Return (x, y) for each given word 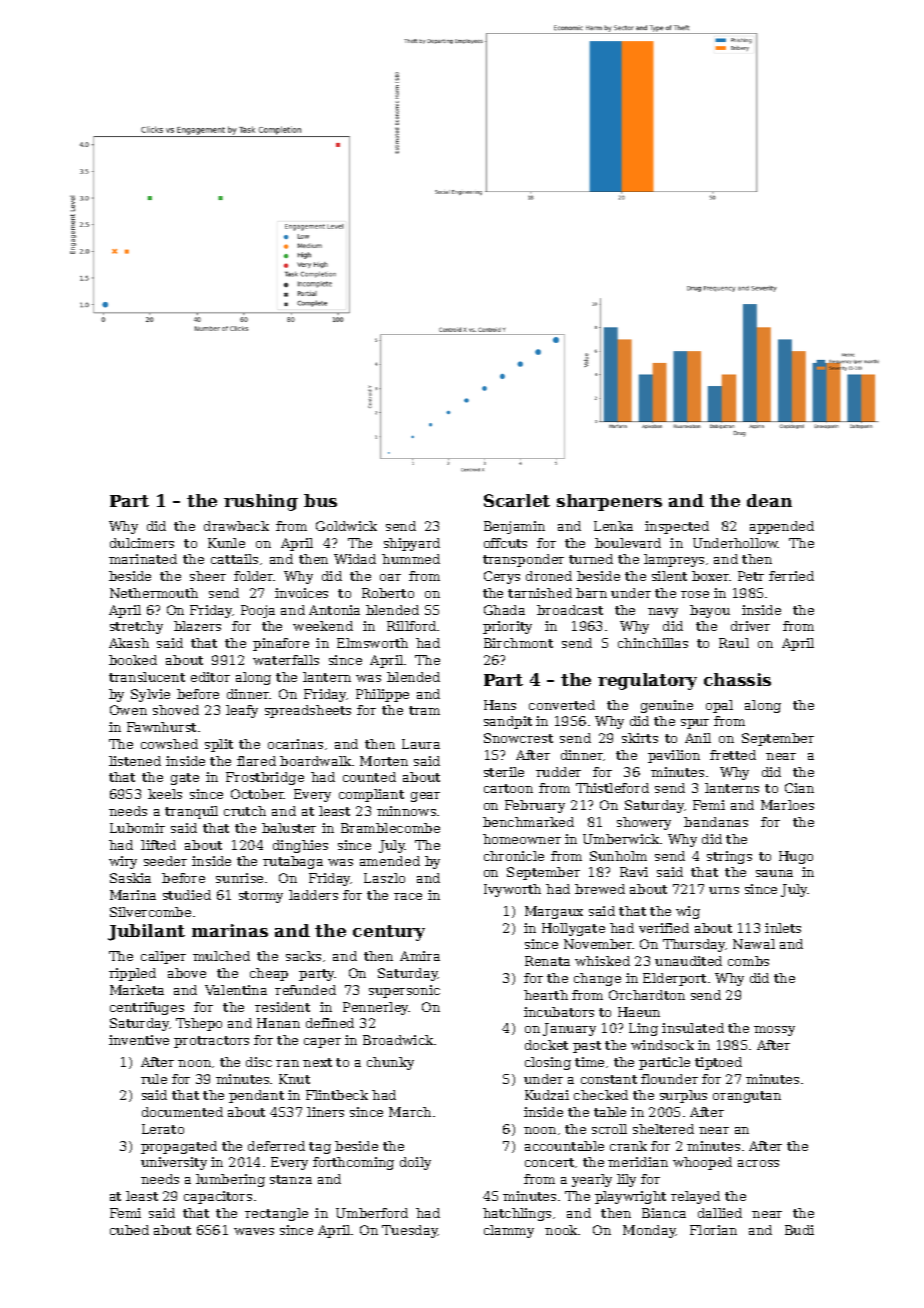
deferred (276, 1146)
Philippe (382, 695)
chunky (390, 1063)
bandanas (716, 822)
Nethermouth (154, 593)
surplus (683, 1096)
